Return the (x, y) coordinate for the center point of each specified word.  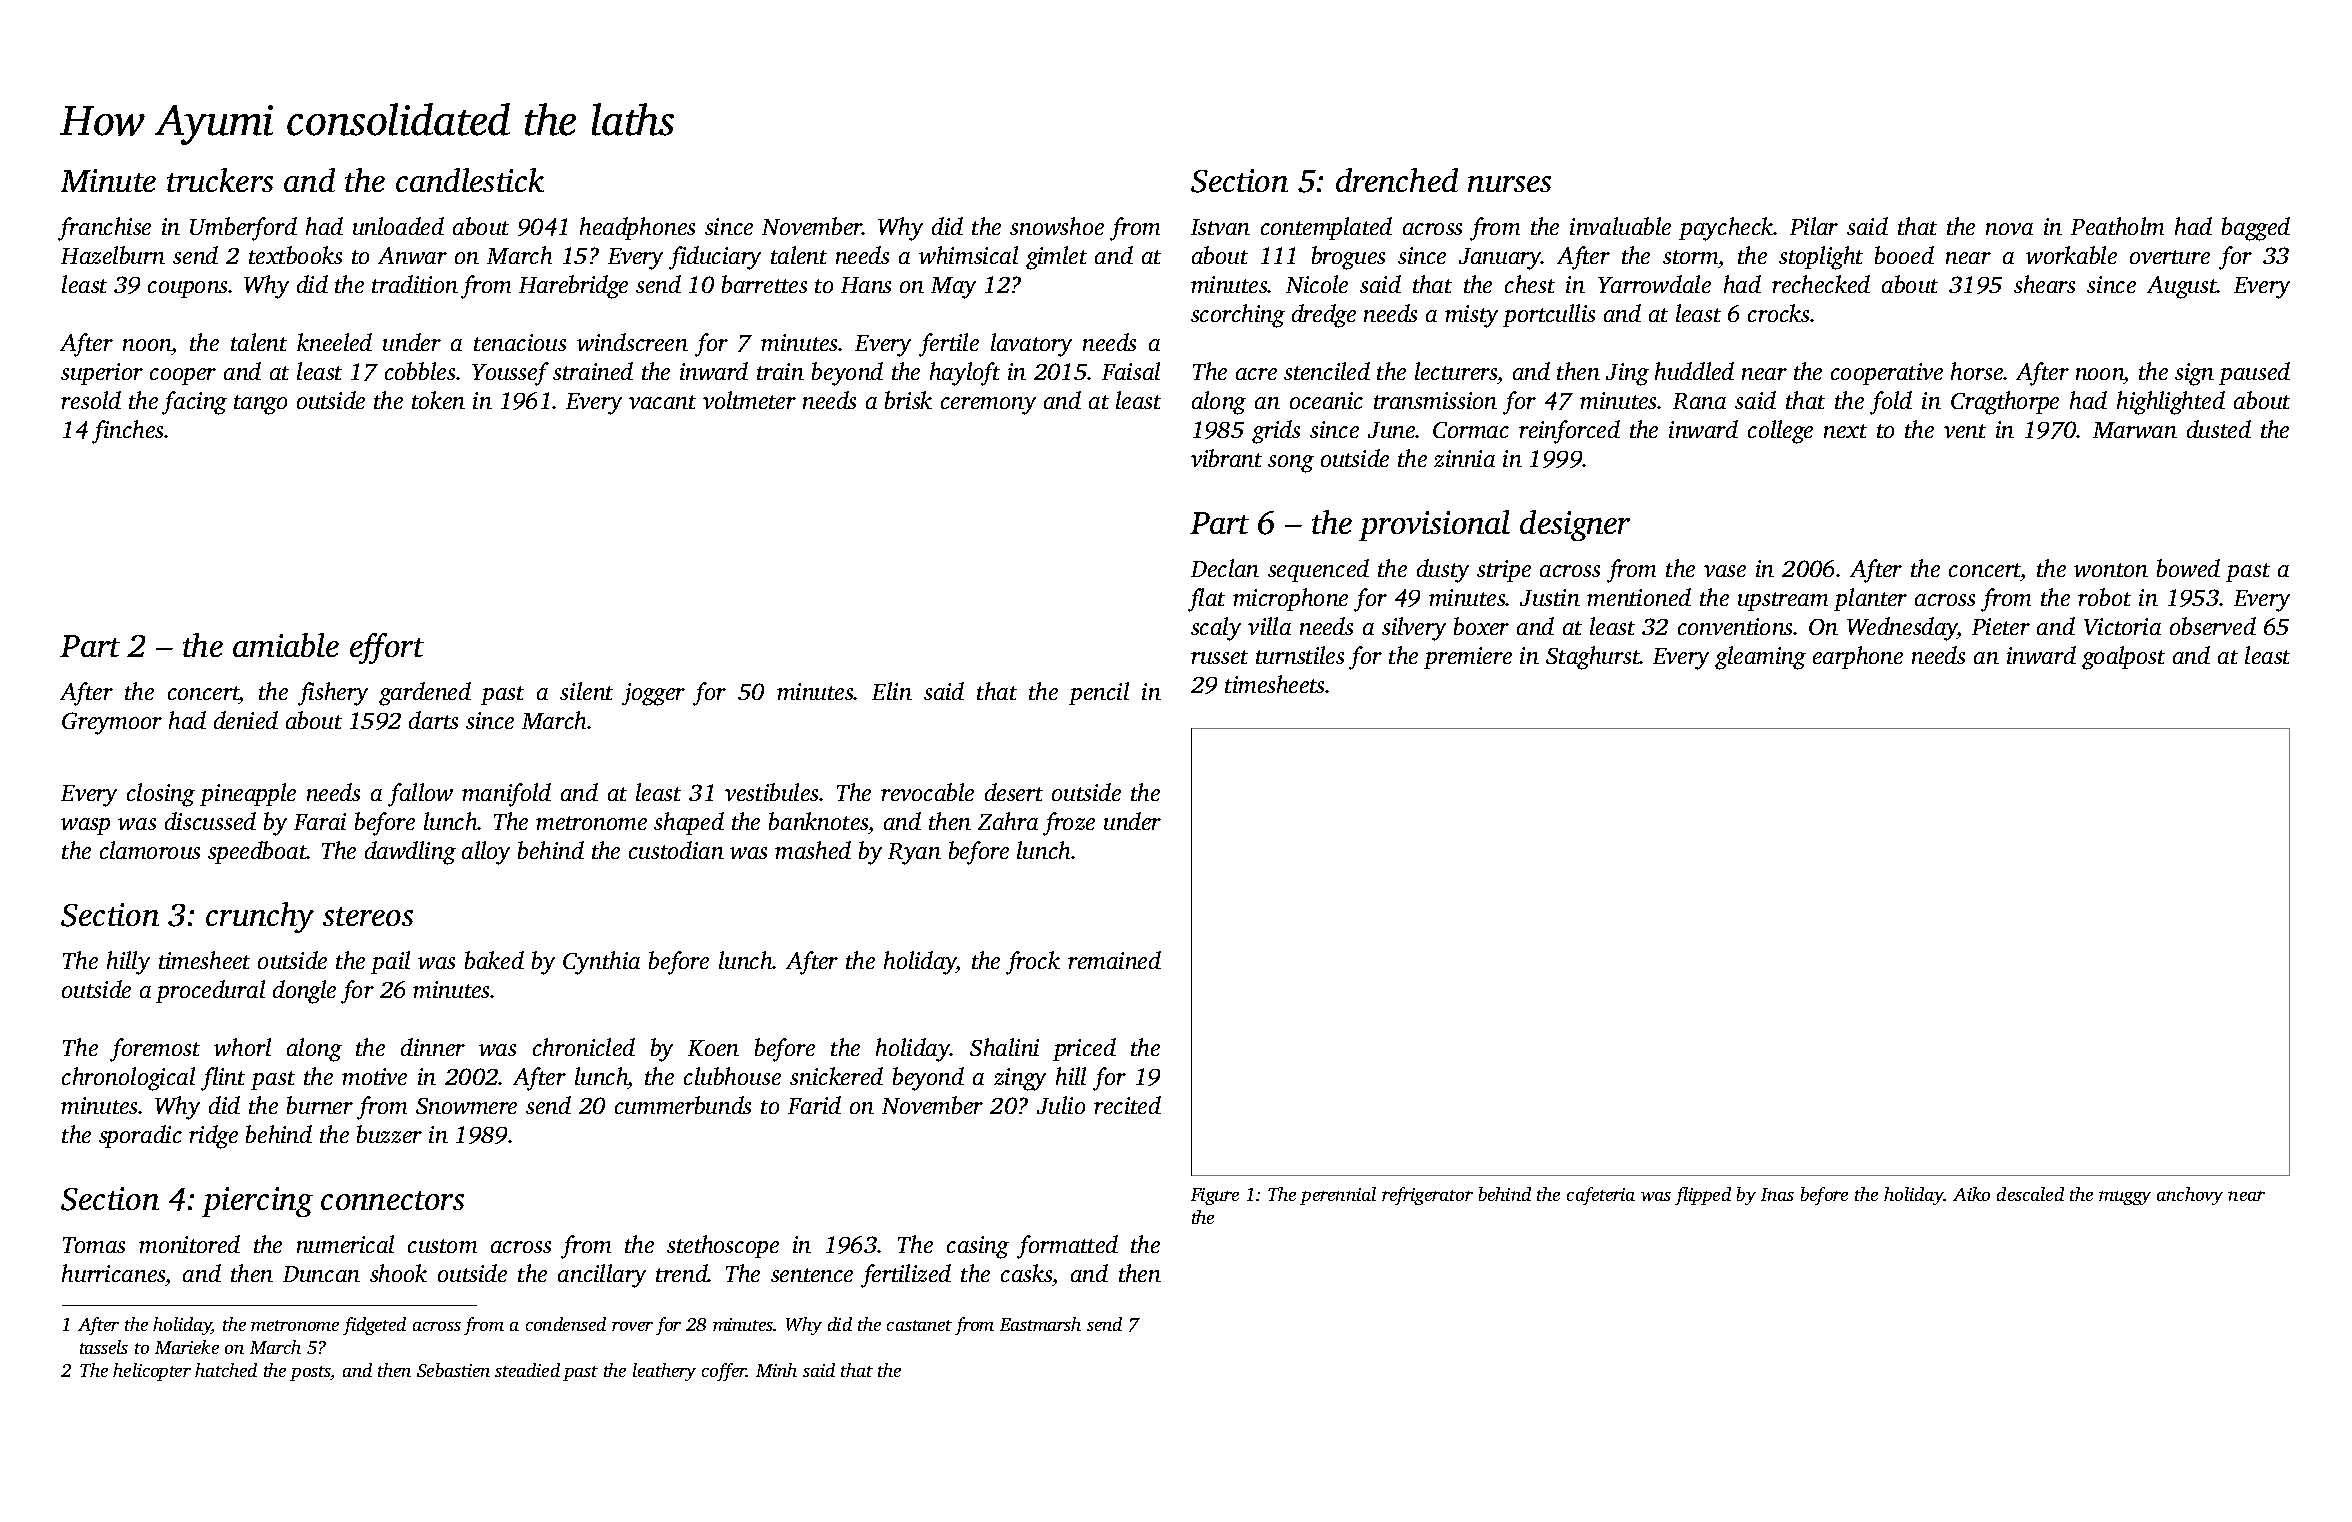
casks (1026, 1273)
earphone (1858, 657)
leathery (664, 1372)
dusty (1443, 571)
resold (91, 400)
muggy (2125, 1198)
